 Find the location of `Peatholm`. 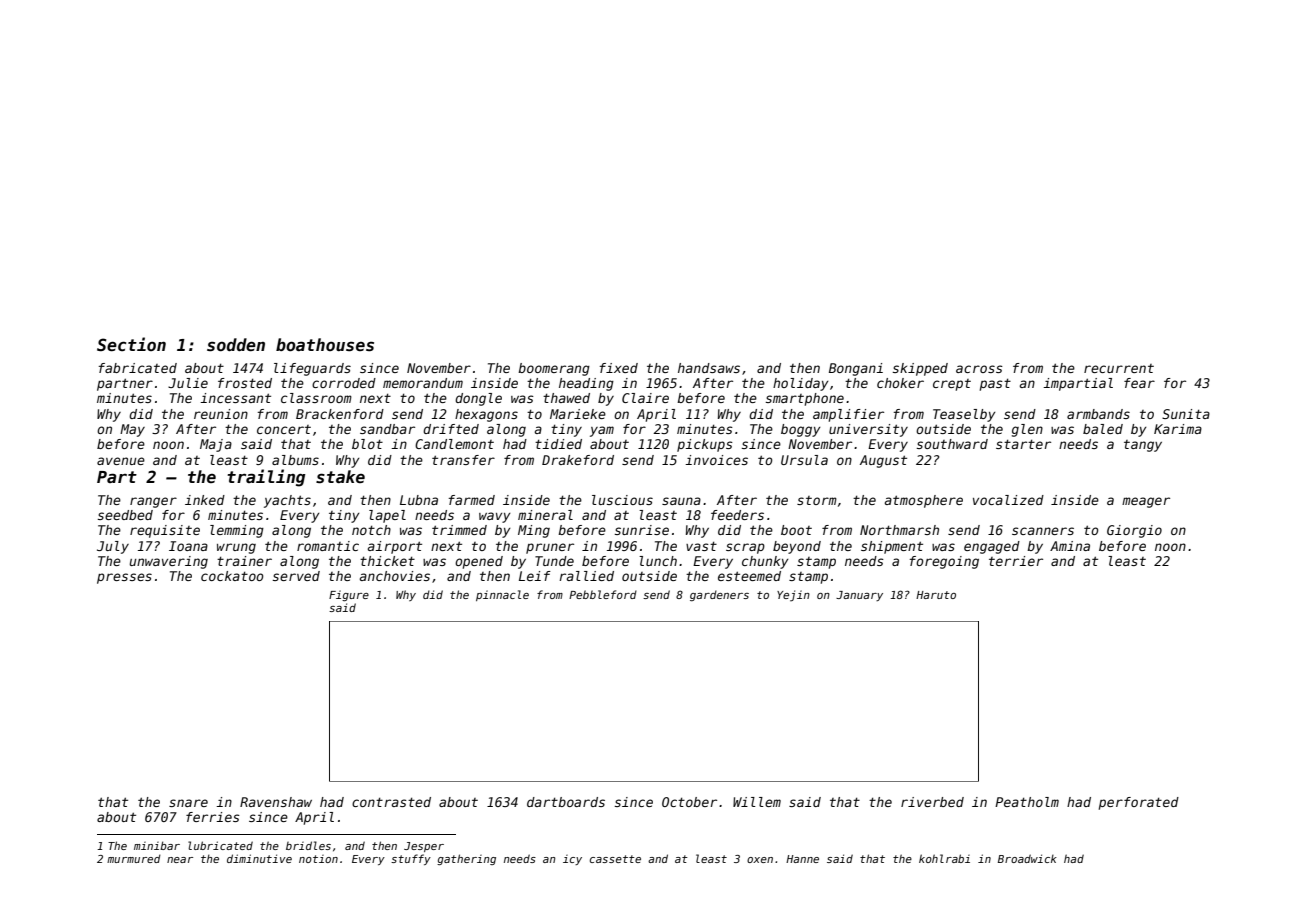

Peatholm is located at coordinates (1027, 802).
